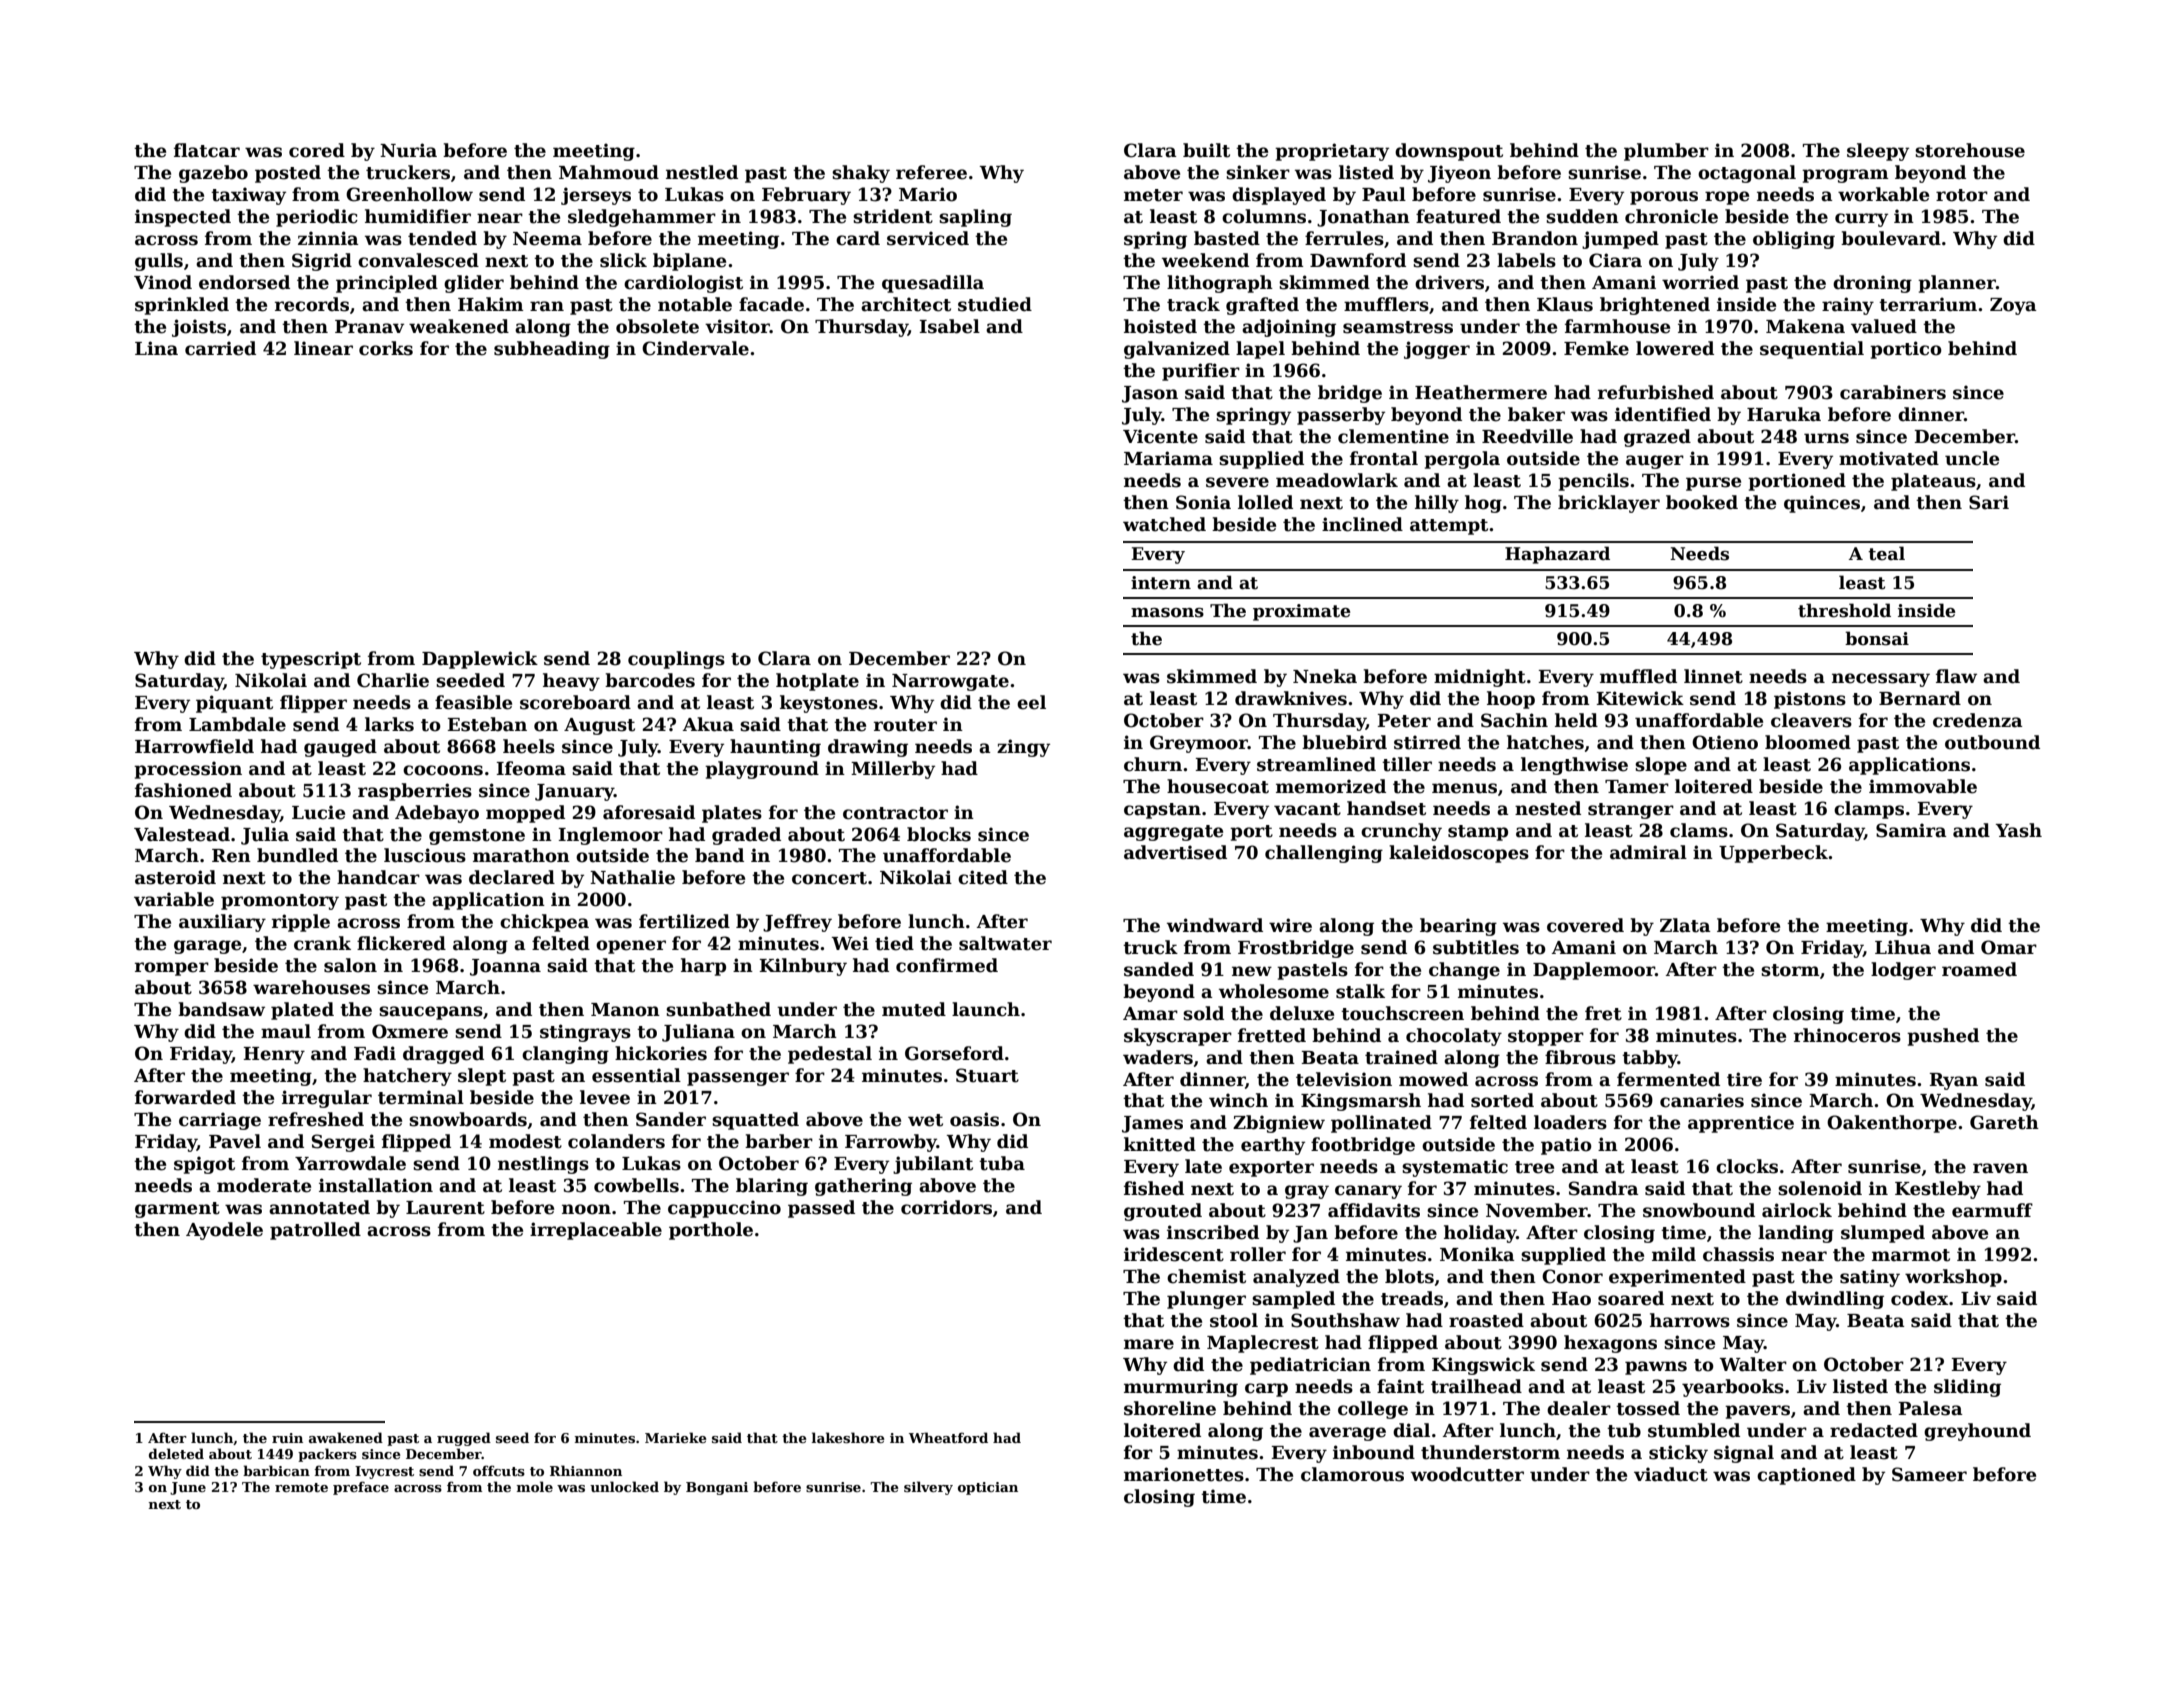 The image size is (2178, 1683). Describe the element at coordinates (1296, 1278) in the document. I see `analyzed` at that location.
